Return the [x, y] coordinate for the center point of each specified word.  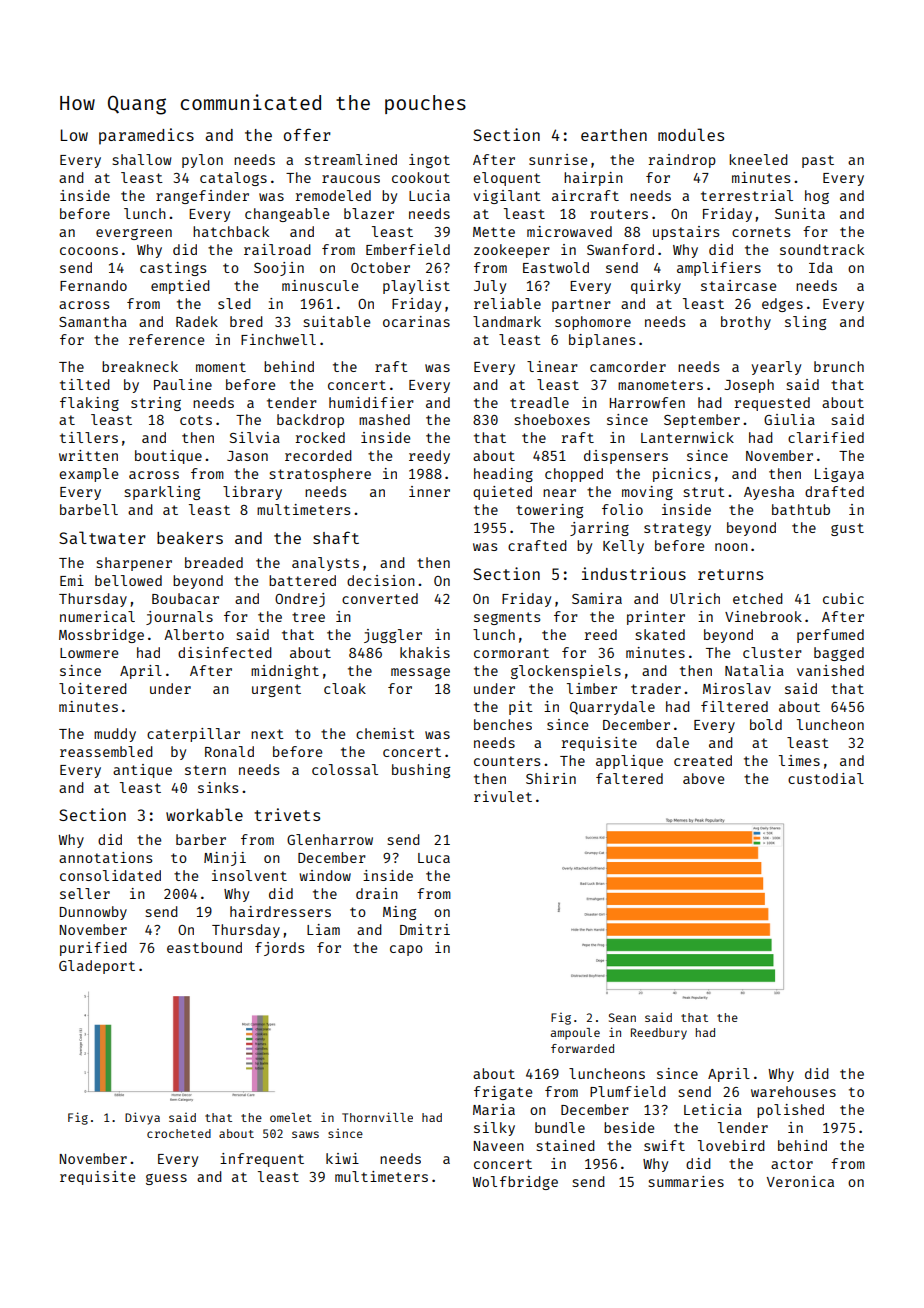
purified [93, 949]
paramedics [146, 136]
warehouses [793, 1091]
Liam [323, 929]
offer [307, 134]
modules [691, 134]
